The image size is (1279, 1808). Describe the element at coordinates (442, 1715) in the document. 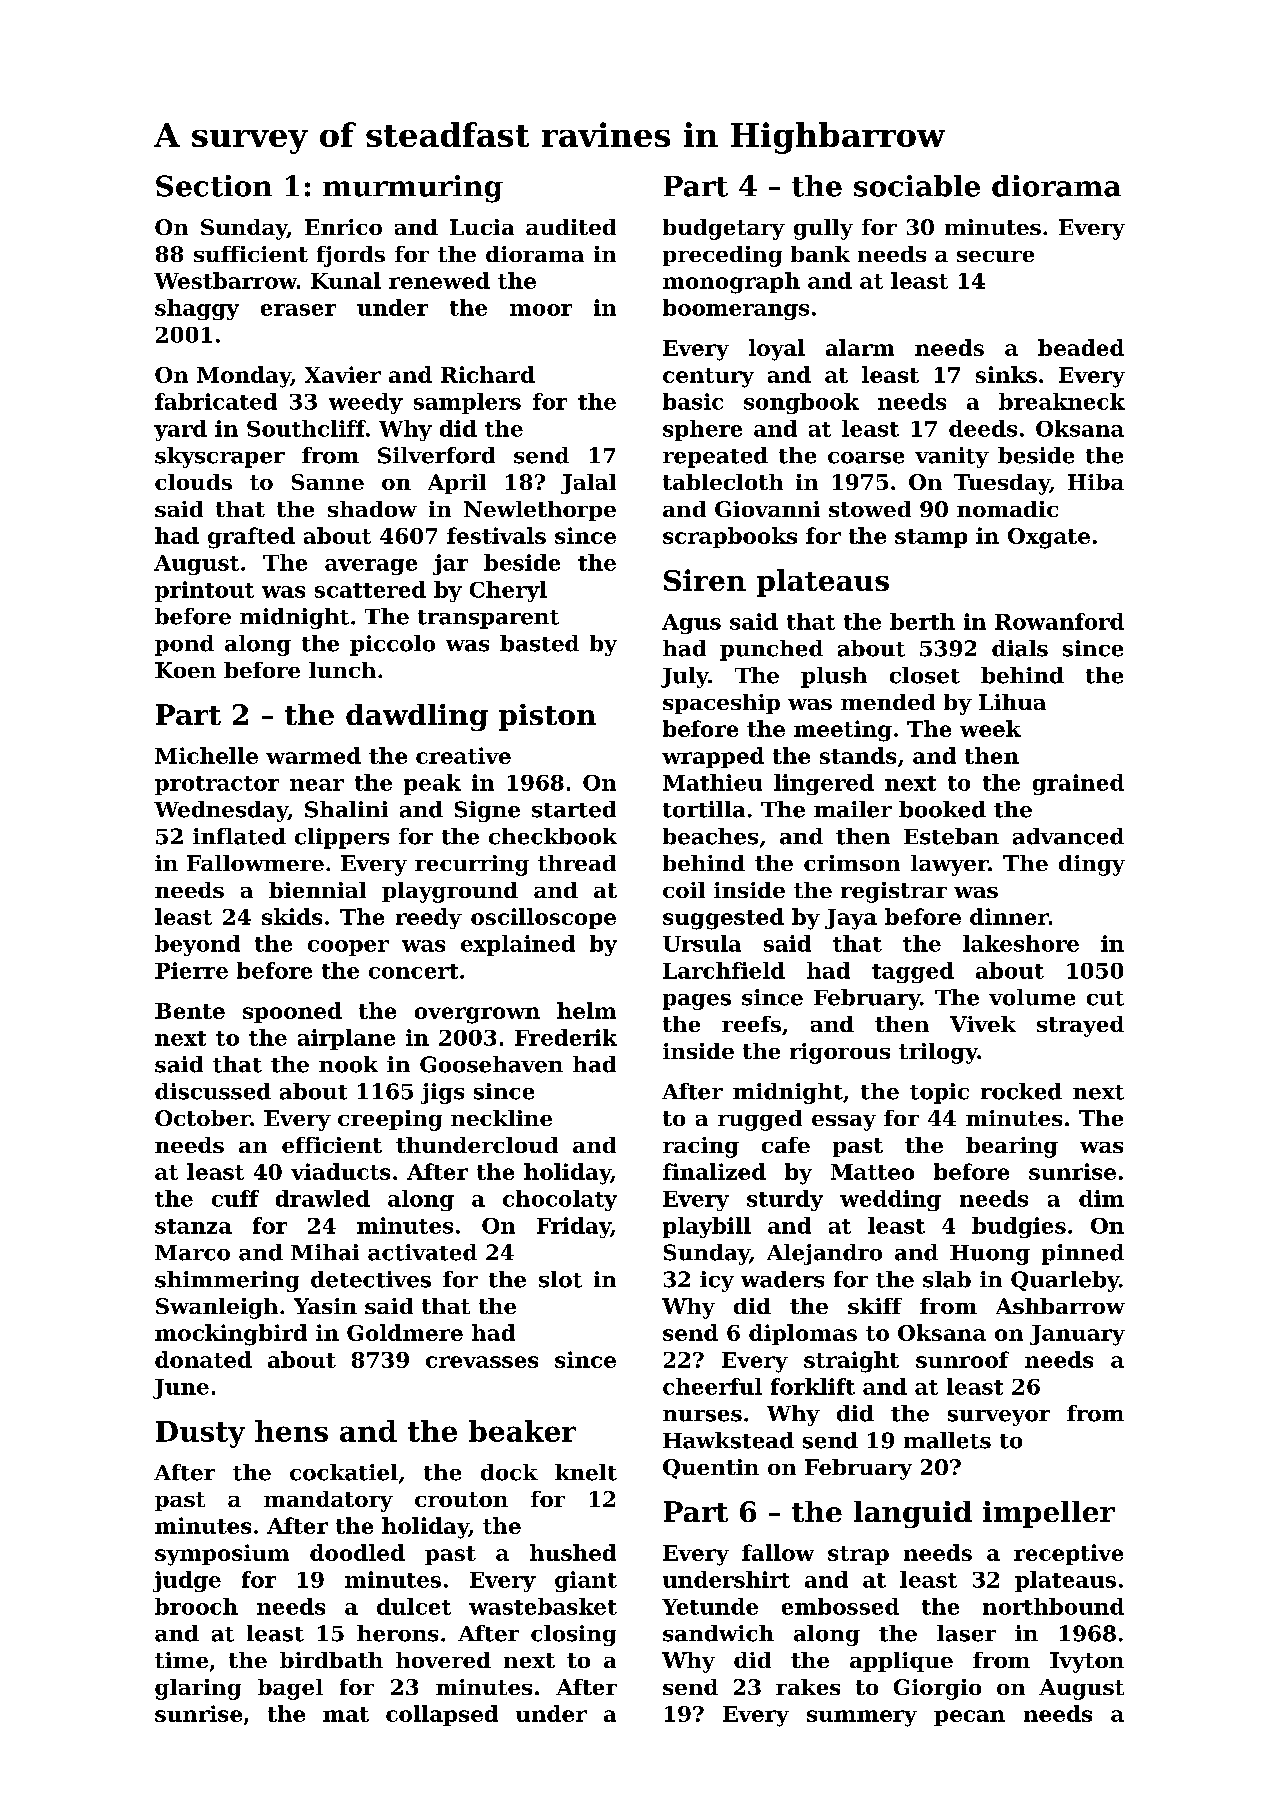

I see `collapsed` at that location.
